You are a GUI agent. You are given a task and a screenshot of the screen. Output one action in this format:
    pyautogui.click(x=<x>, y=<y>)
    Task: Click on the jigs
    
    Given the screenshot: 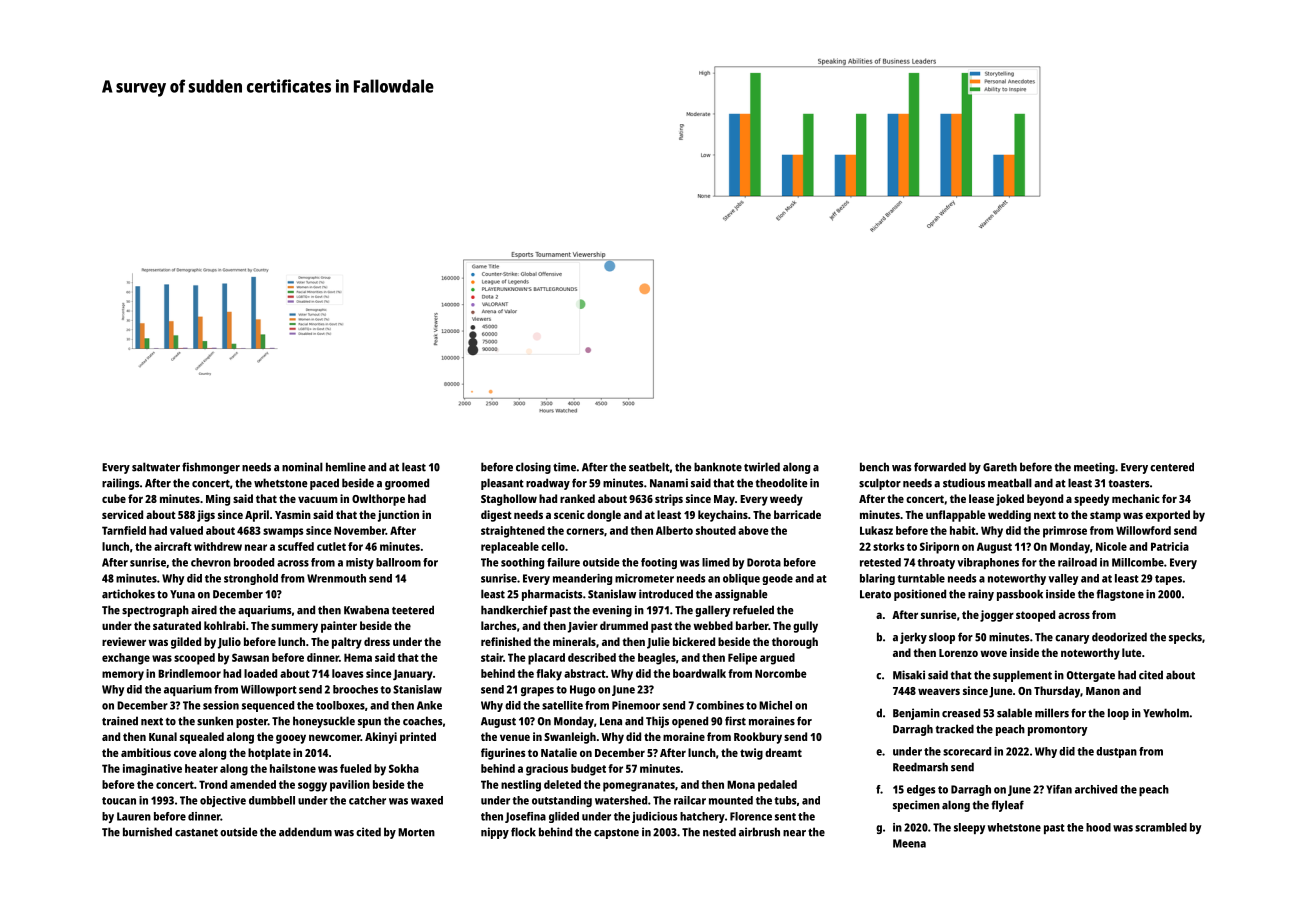 What is the action you would take?
    pyautogui.click(x=206, y=516)
